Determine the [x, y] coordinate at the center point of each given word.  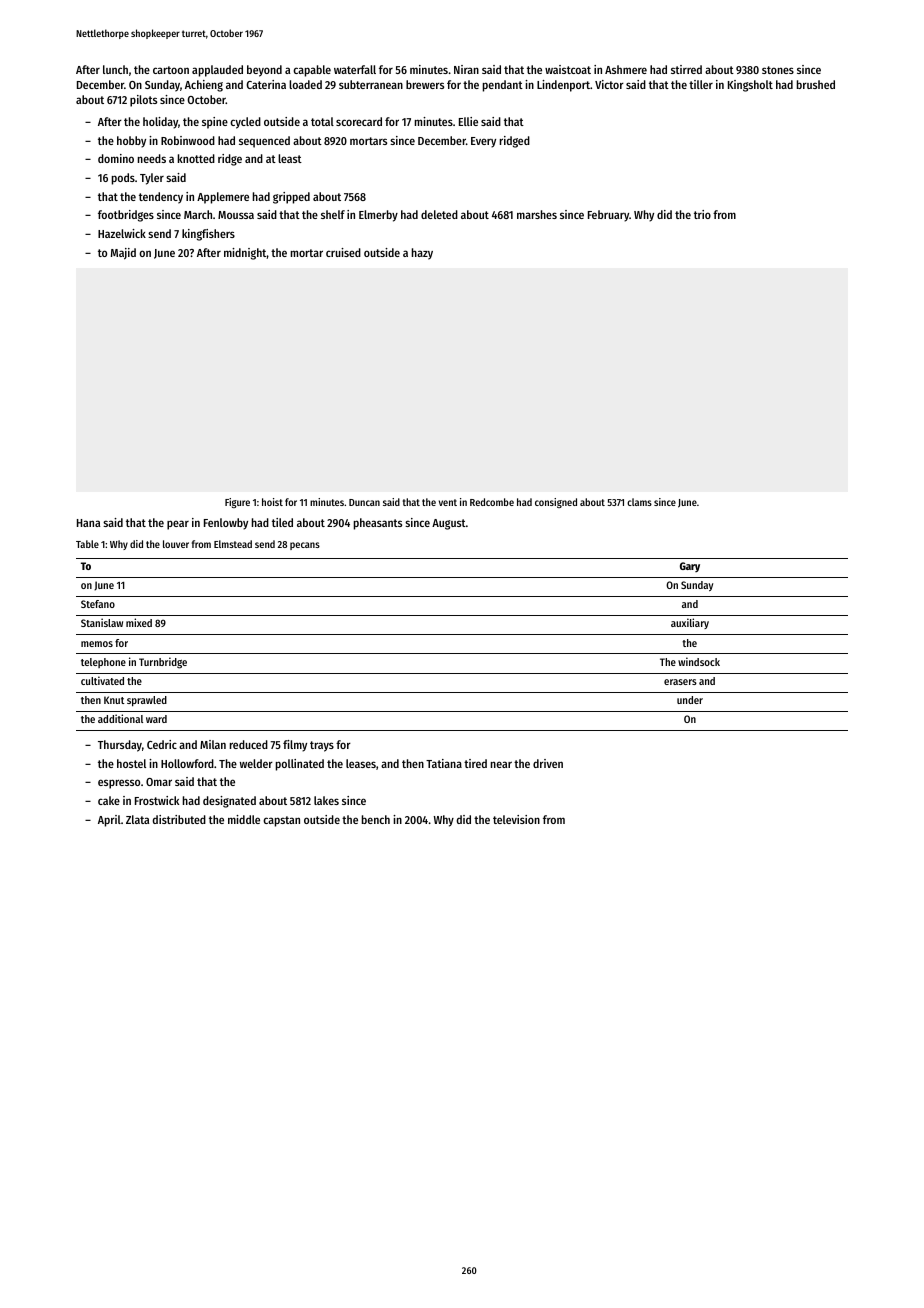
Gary [690, 567]
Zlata [138, 819]
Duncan [364, 502]
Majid [123, 254]
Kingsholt [750, 86]
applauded [217, 71]
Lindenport [563, 86]
